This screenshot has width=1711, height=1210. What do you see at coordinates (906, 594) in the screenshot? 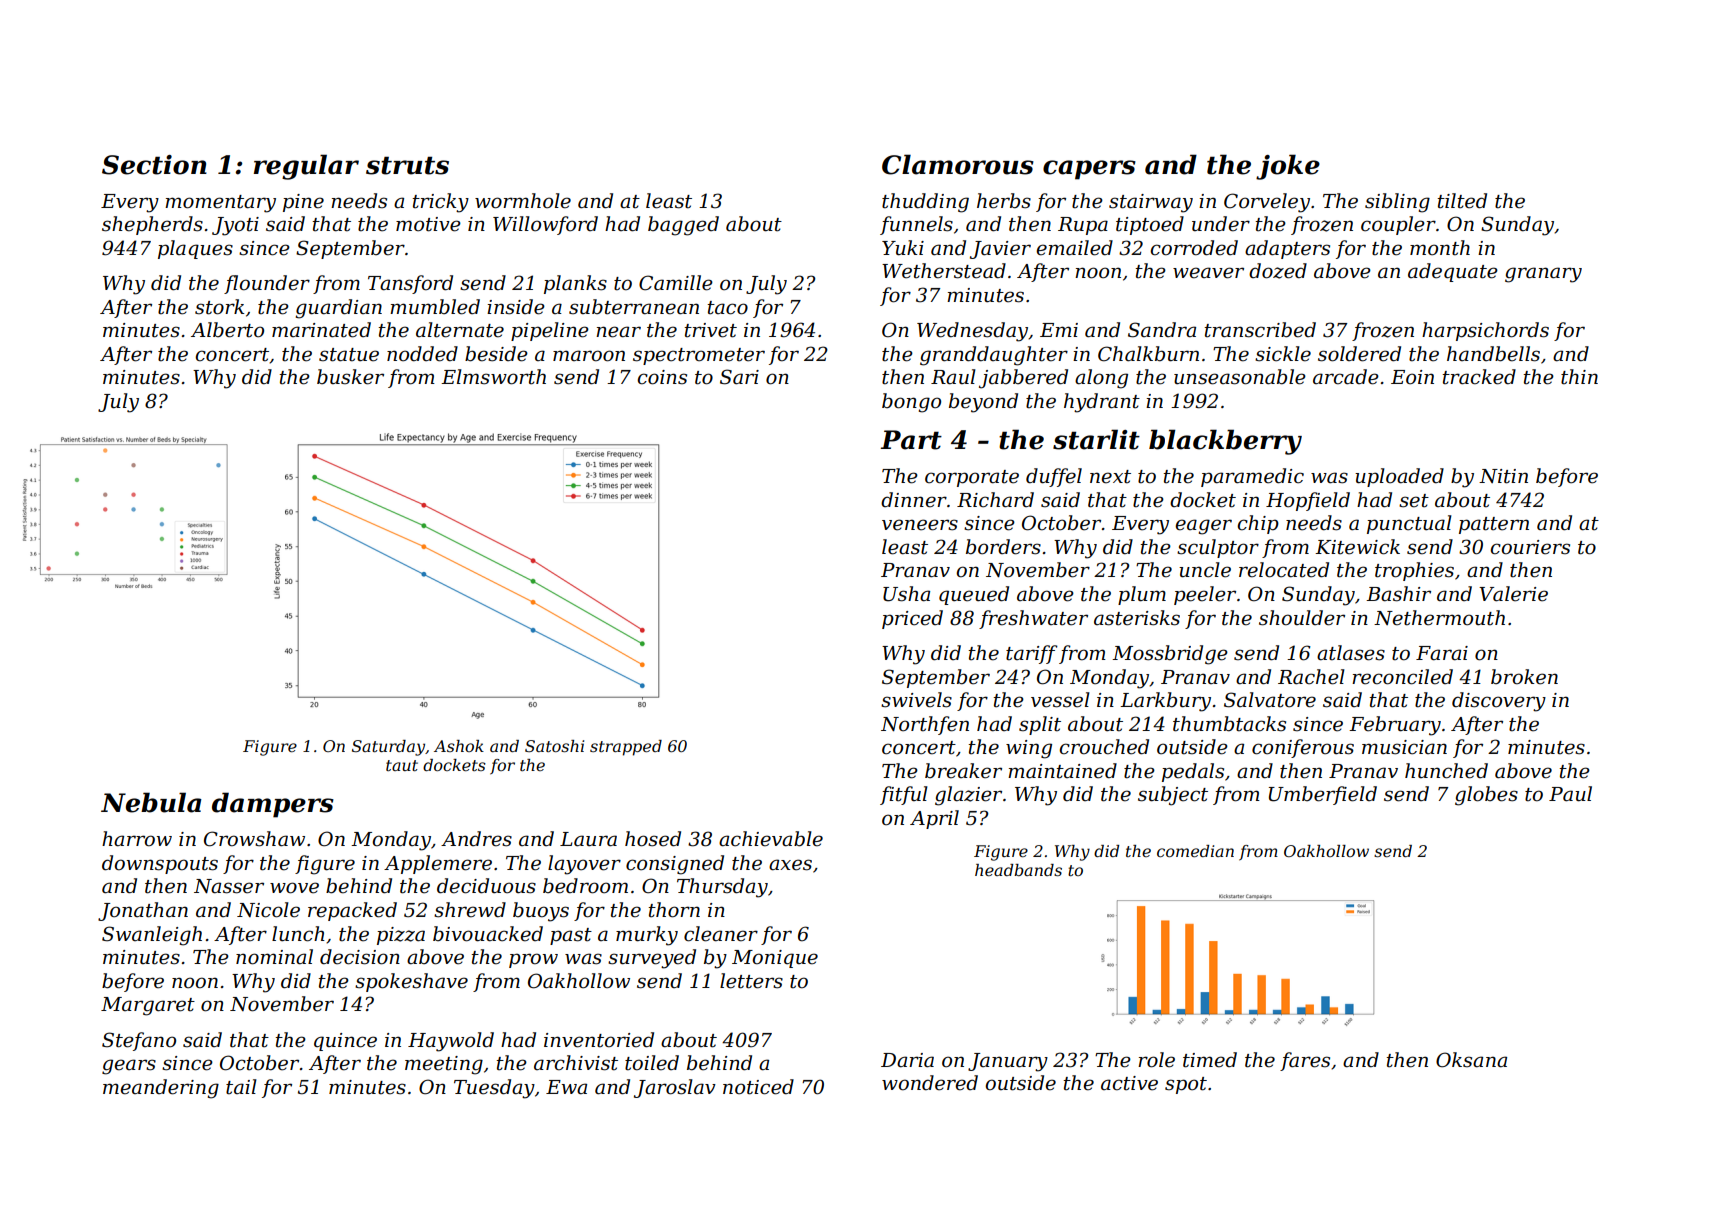
I see `Usha` at bounding box center [906, 594].
